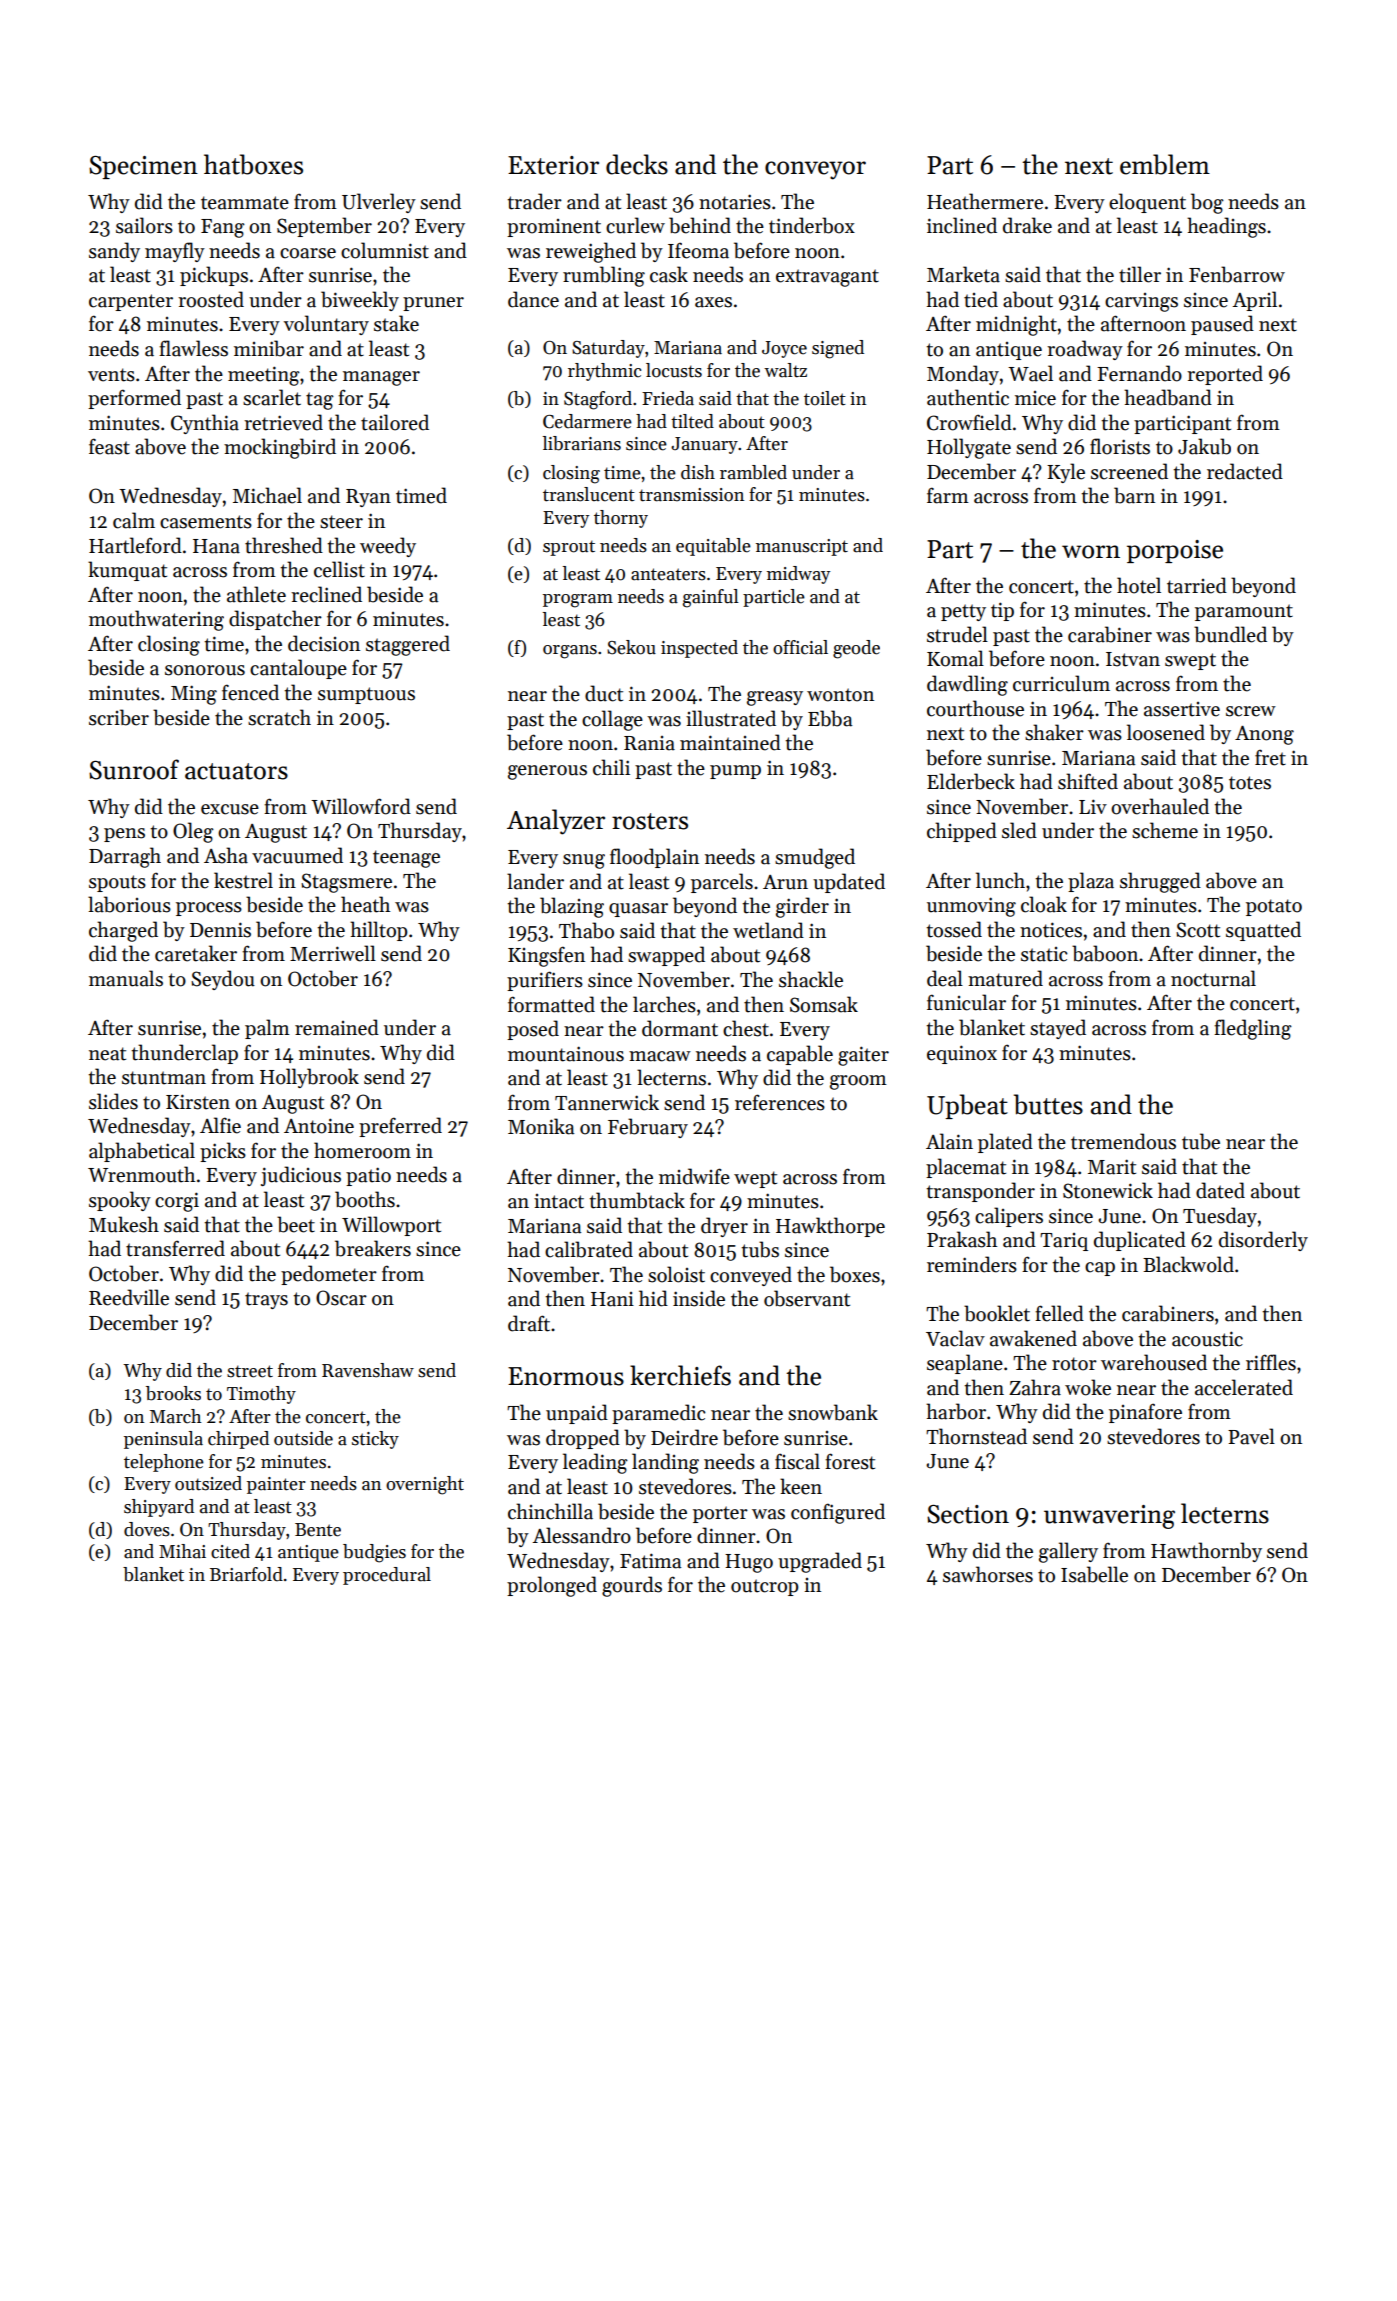 The height and width of the page is (2301, 1397). What do you see at coordinates (572, 907) in the page?
I see `blazing` at bounding box center [572, 907].
